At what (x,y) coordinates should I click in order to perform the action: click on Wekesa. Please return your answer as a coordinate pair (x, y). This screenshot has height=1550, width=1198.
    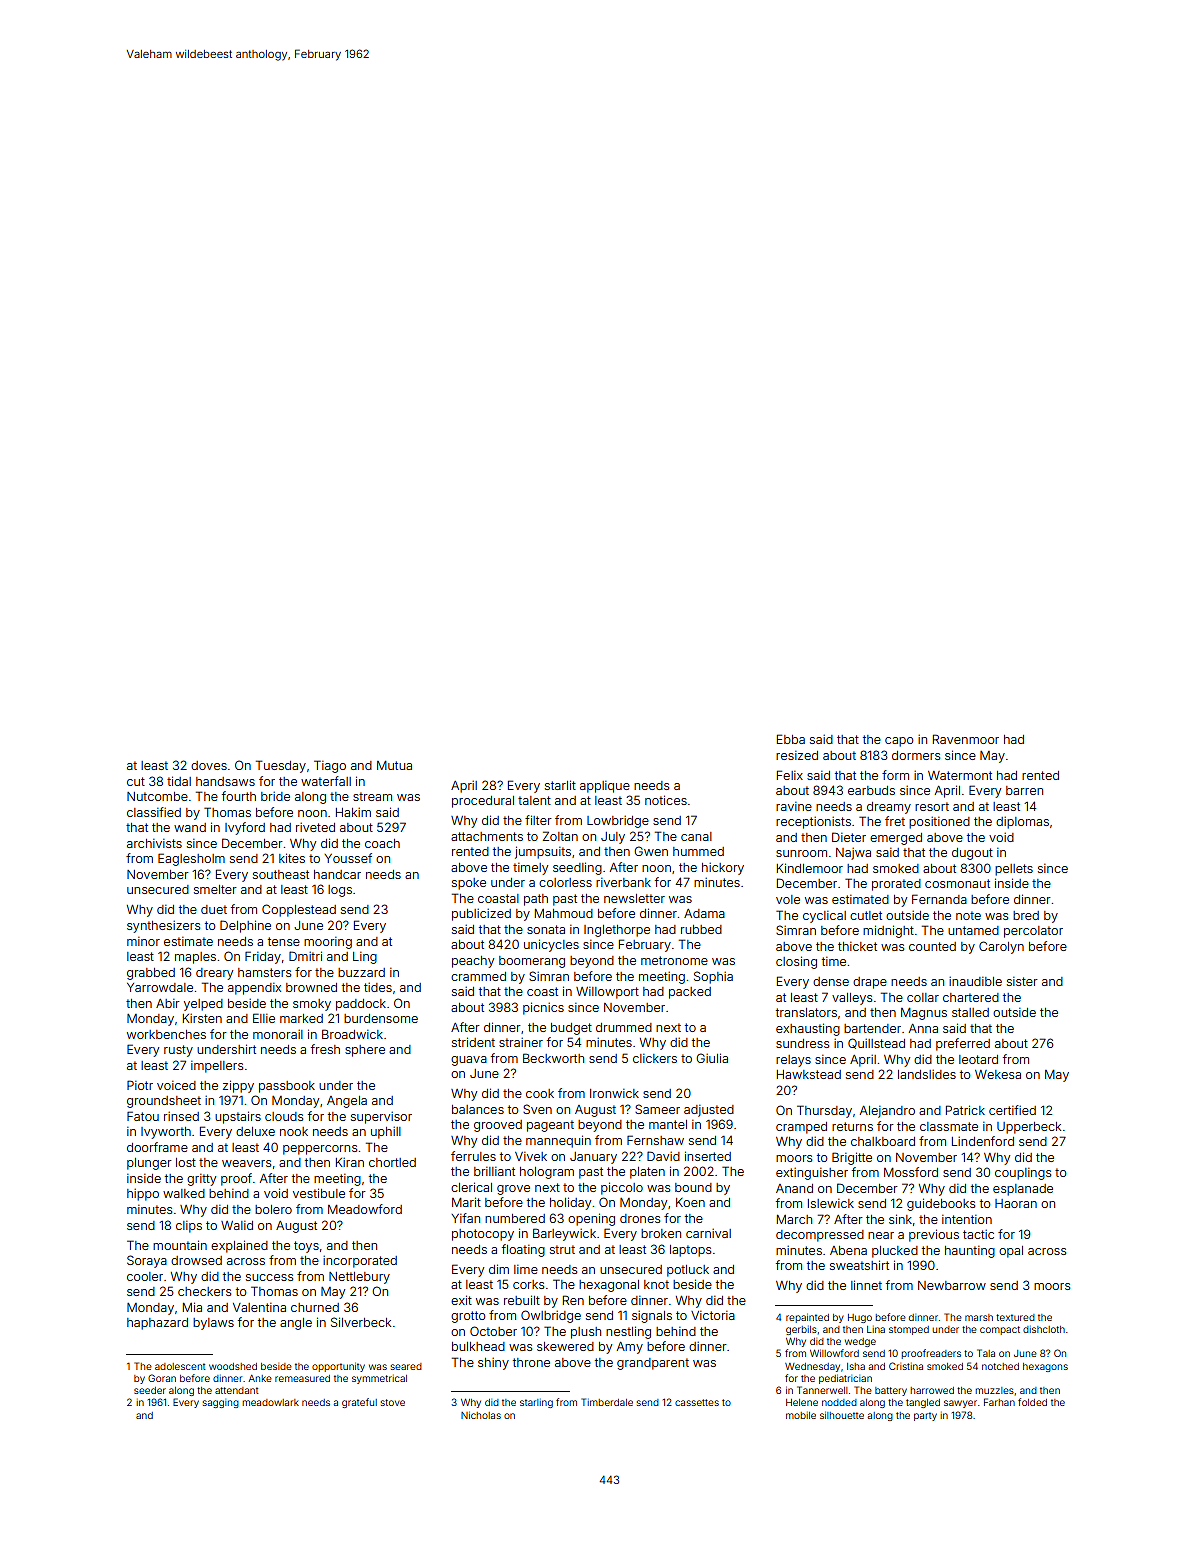
    Looking at the image, I should click on (998, 1074).
